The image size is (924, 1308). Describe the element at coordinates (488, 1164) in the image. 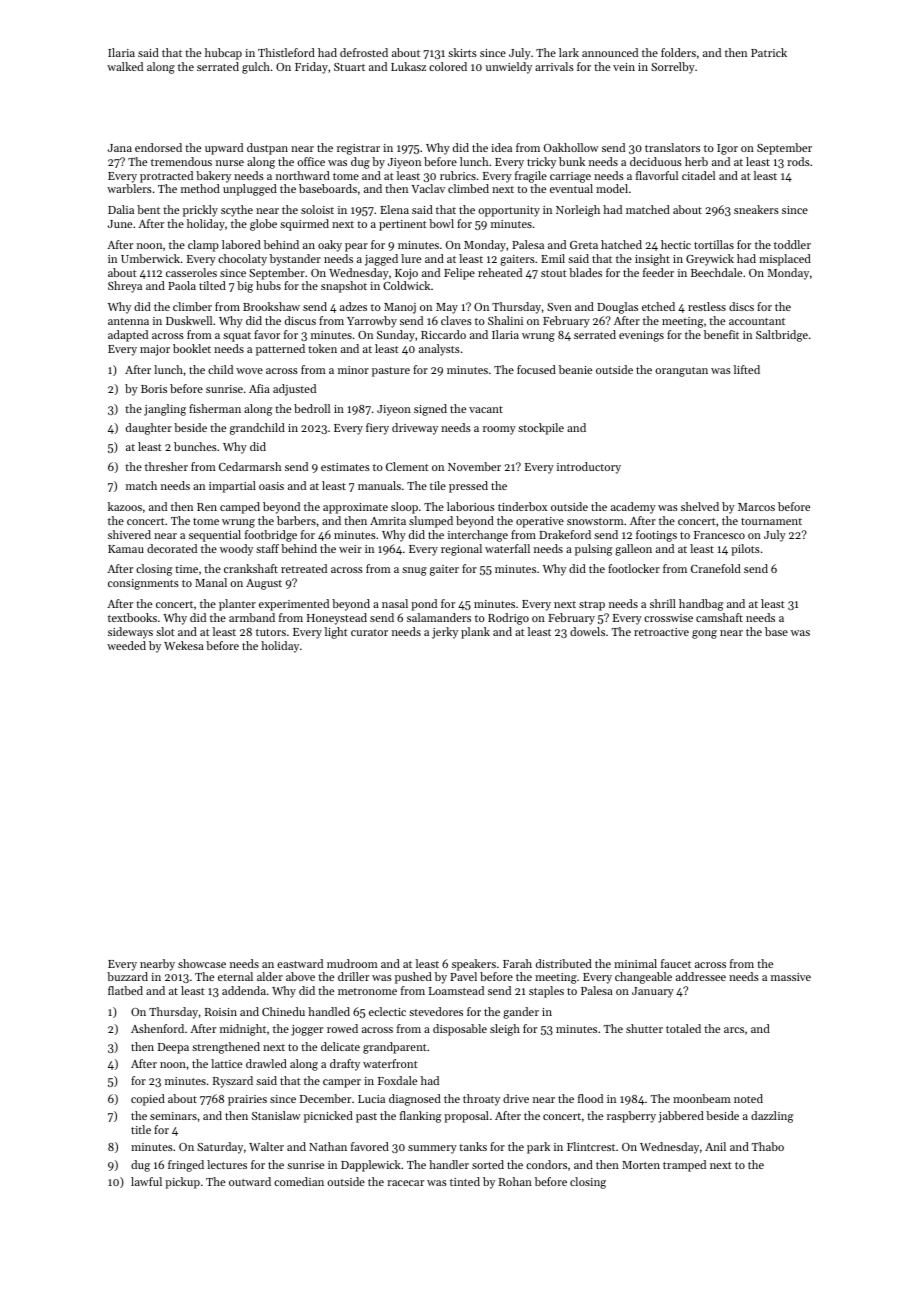

I see `sorted` at that location.
